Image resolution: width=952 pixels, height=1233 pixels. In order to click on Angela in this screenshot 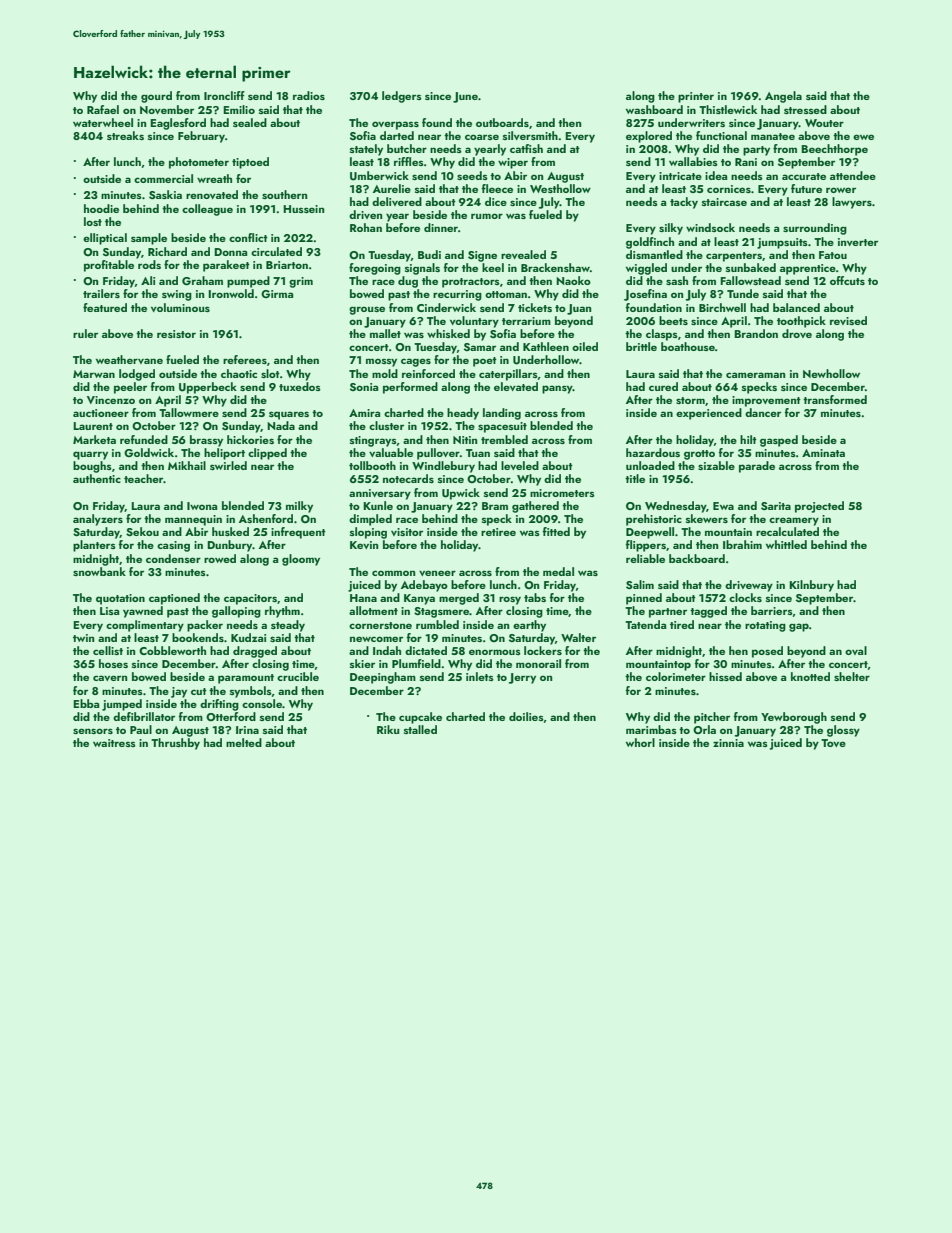, I will do `click(783, 97)`.
